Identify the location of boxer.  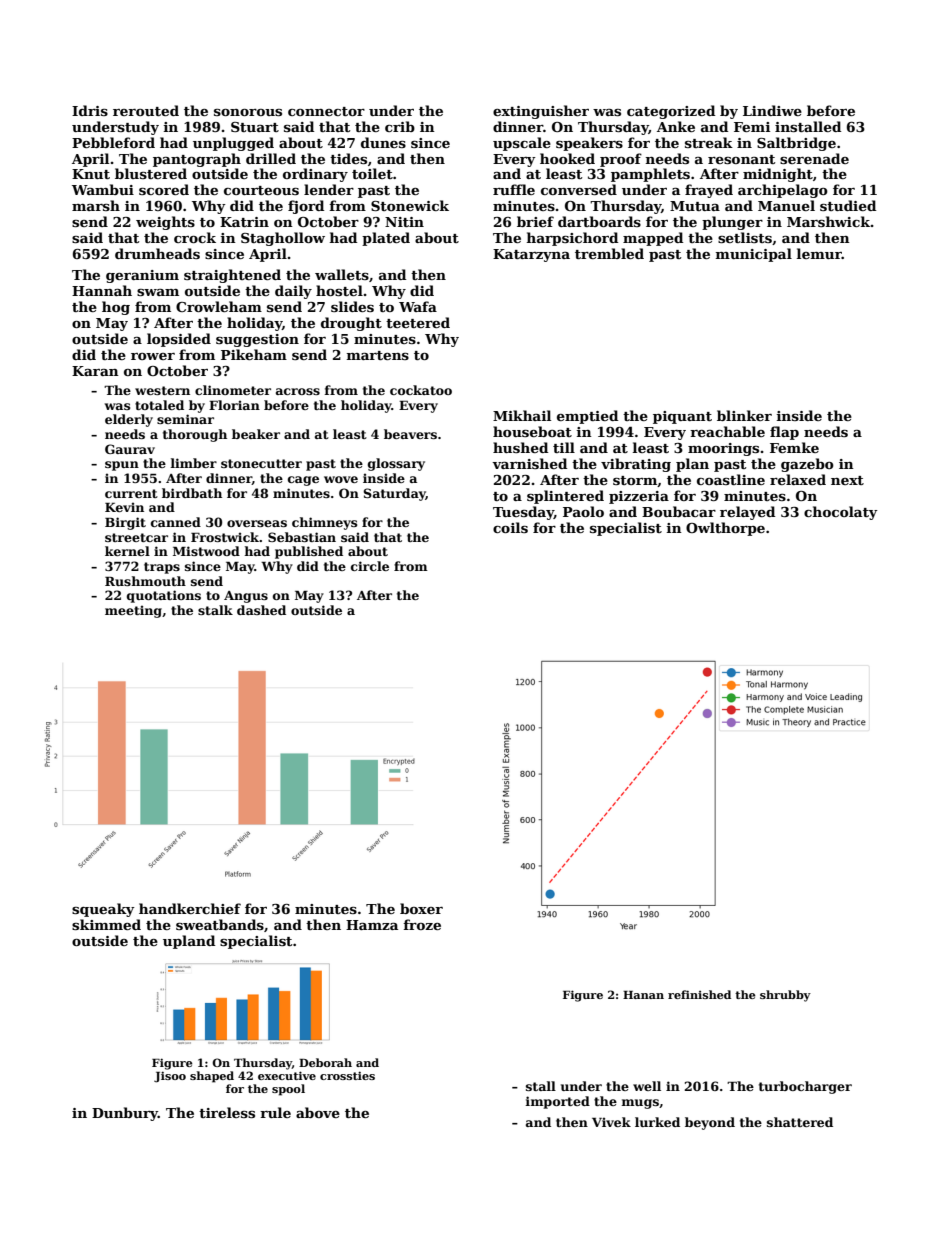
(421, 908).
